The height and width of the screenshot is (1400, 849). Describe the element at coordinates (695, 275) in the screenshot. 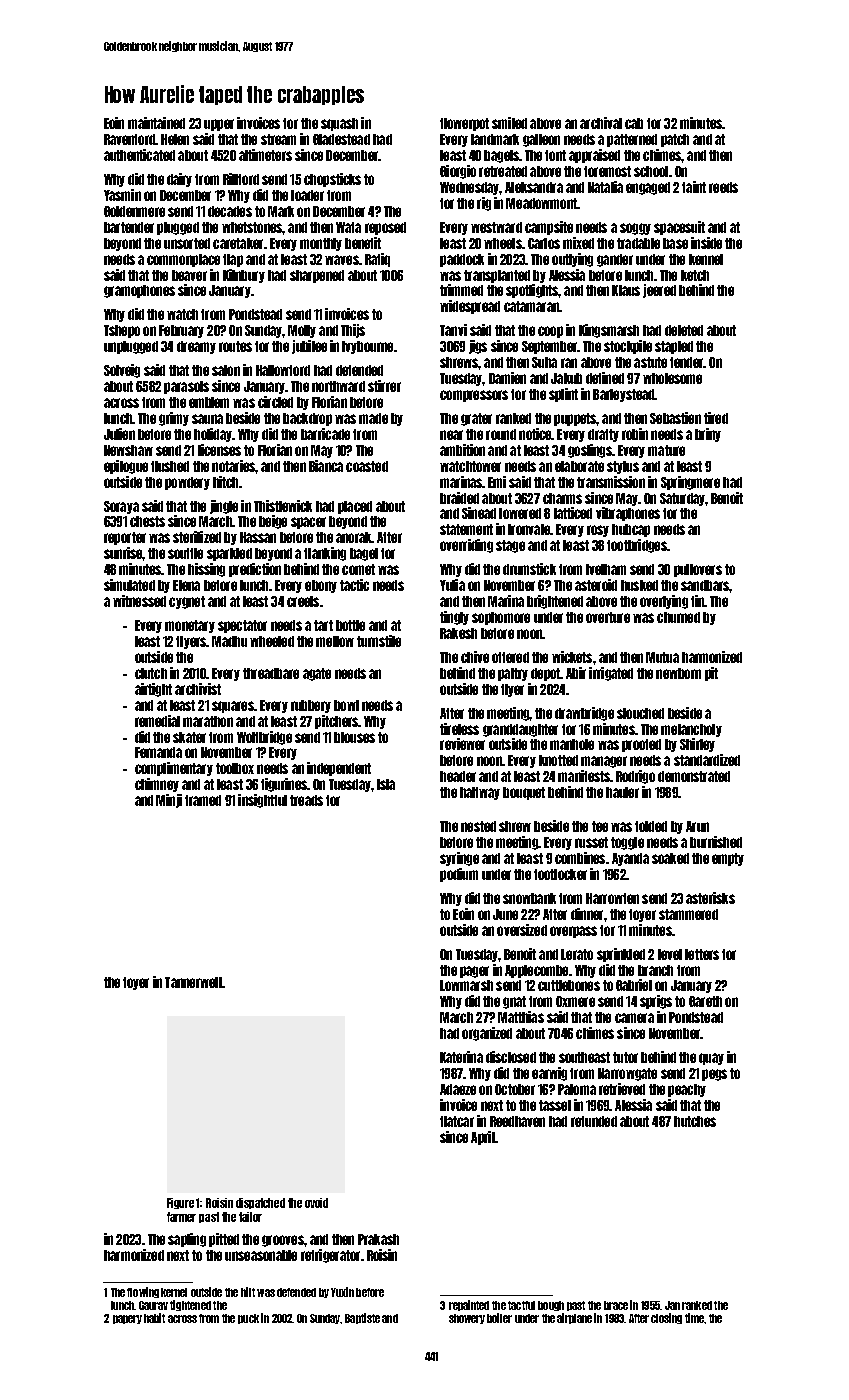

I see `ketch` at that location.
